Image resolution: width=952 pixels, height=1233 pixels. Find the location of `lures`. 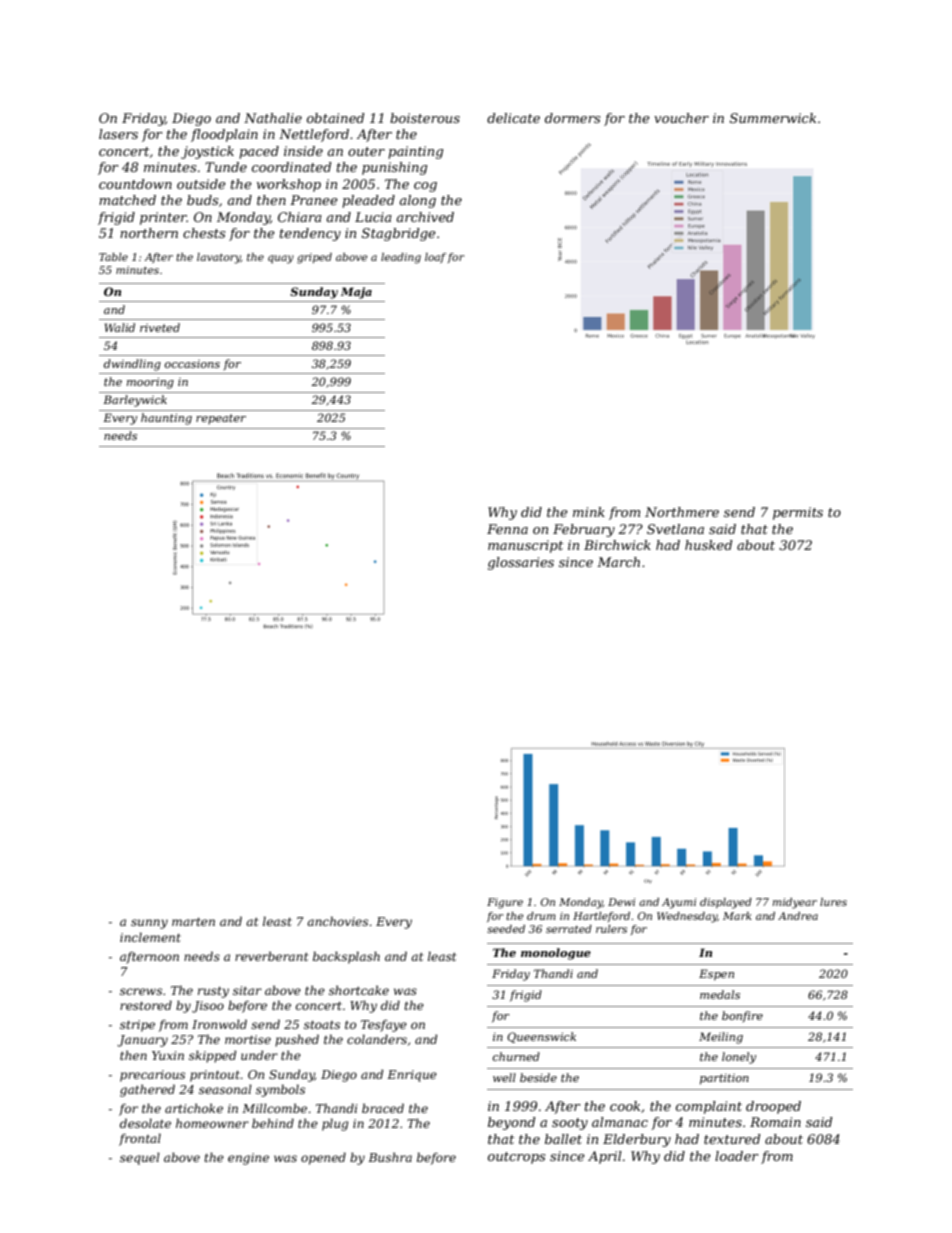

lures is located at coordinates (833, 902).
